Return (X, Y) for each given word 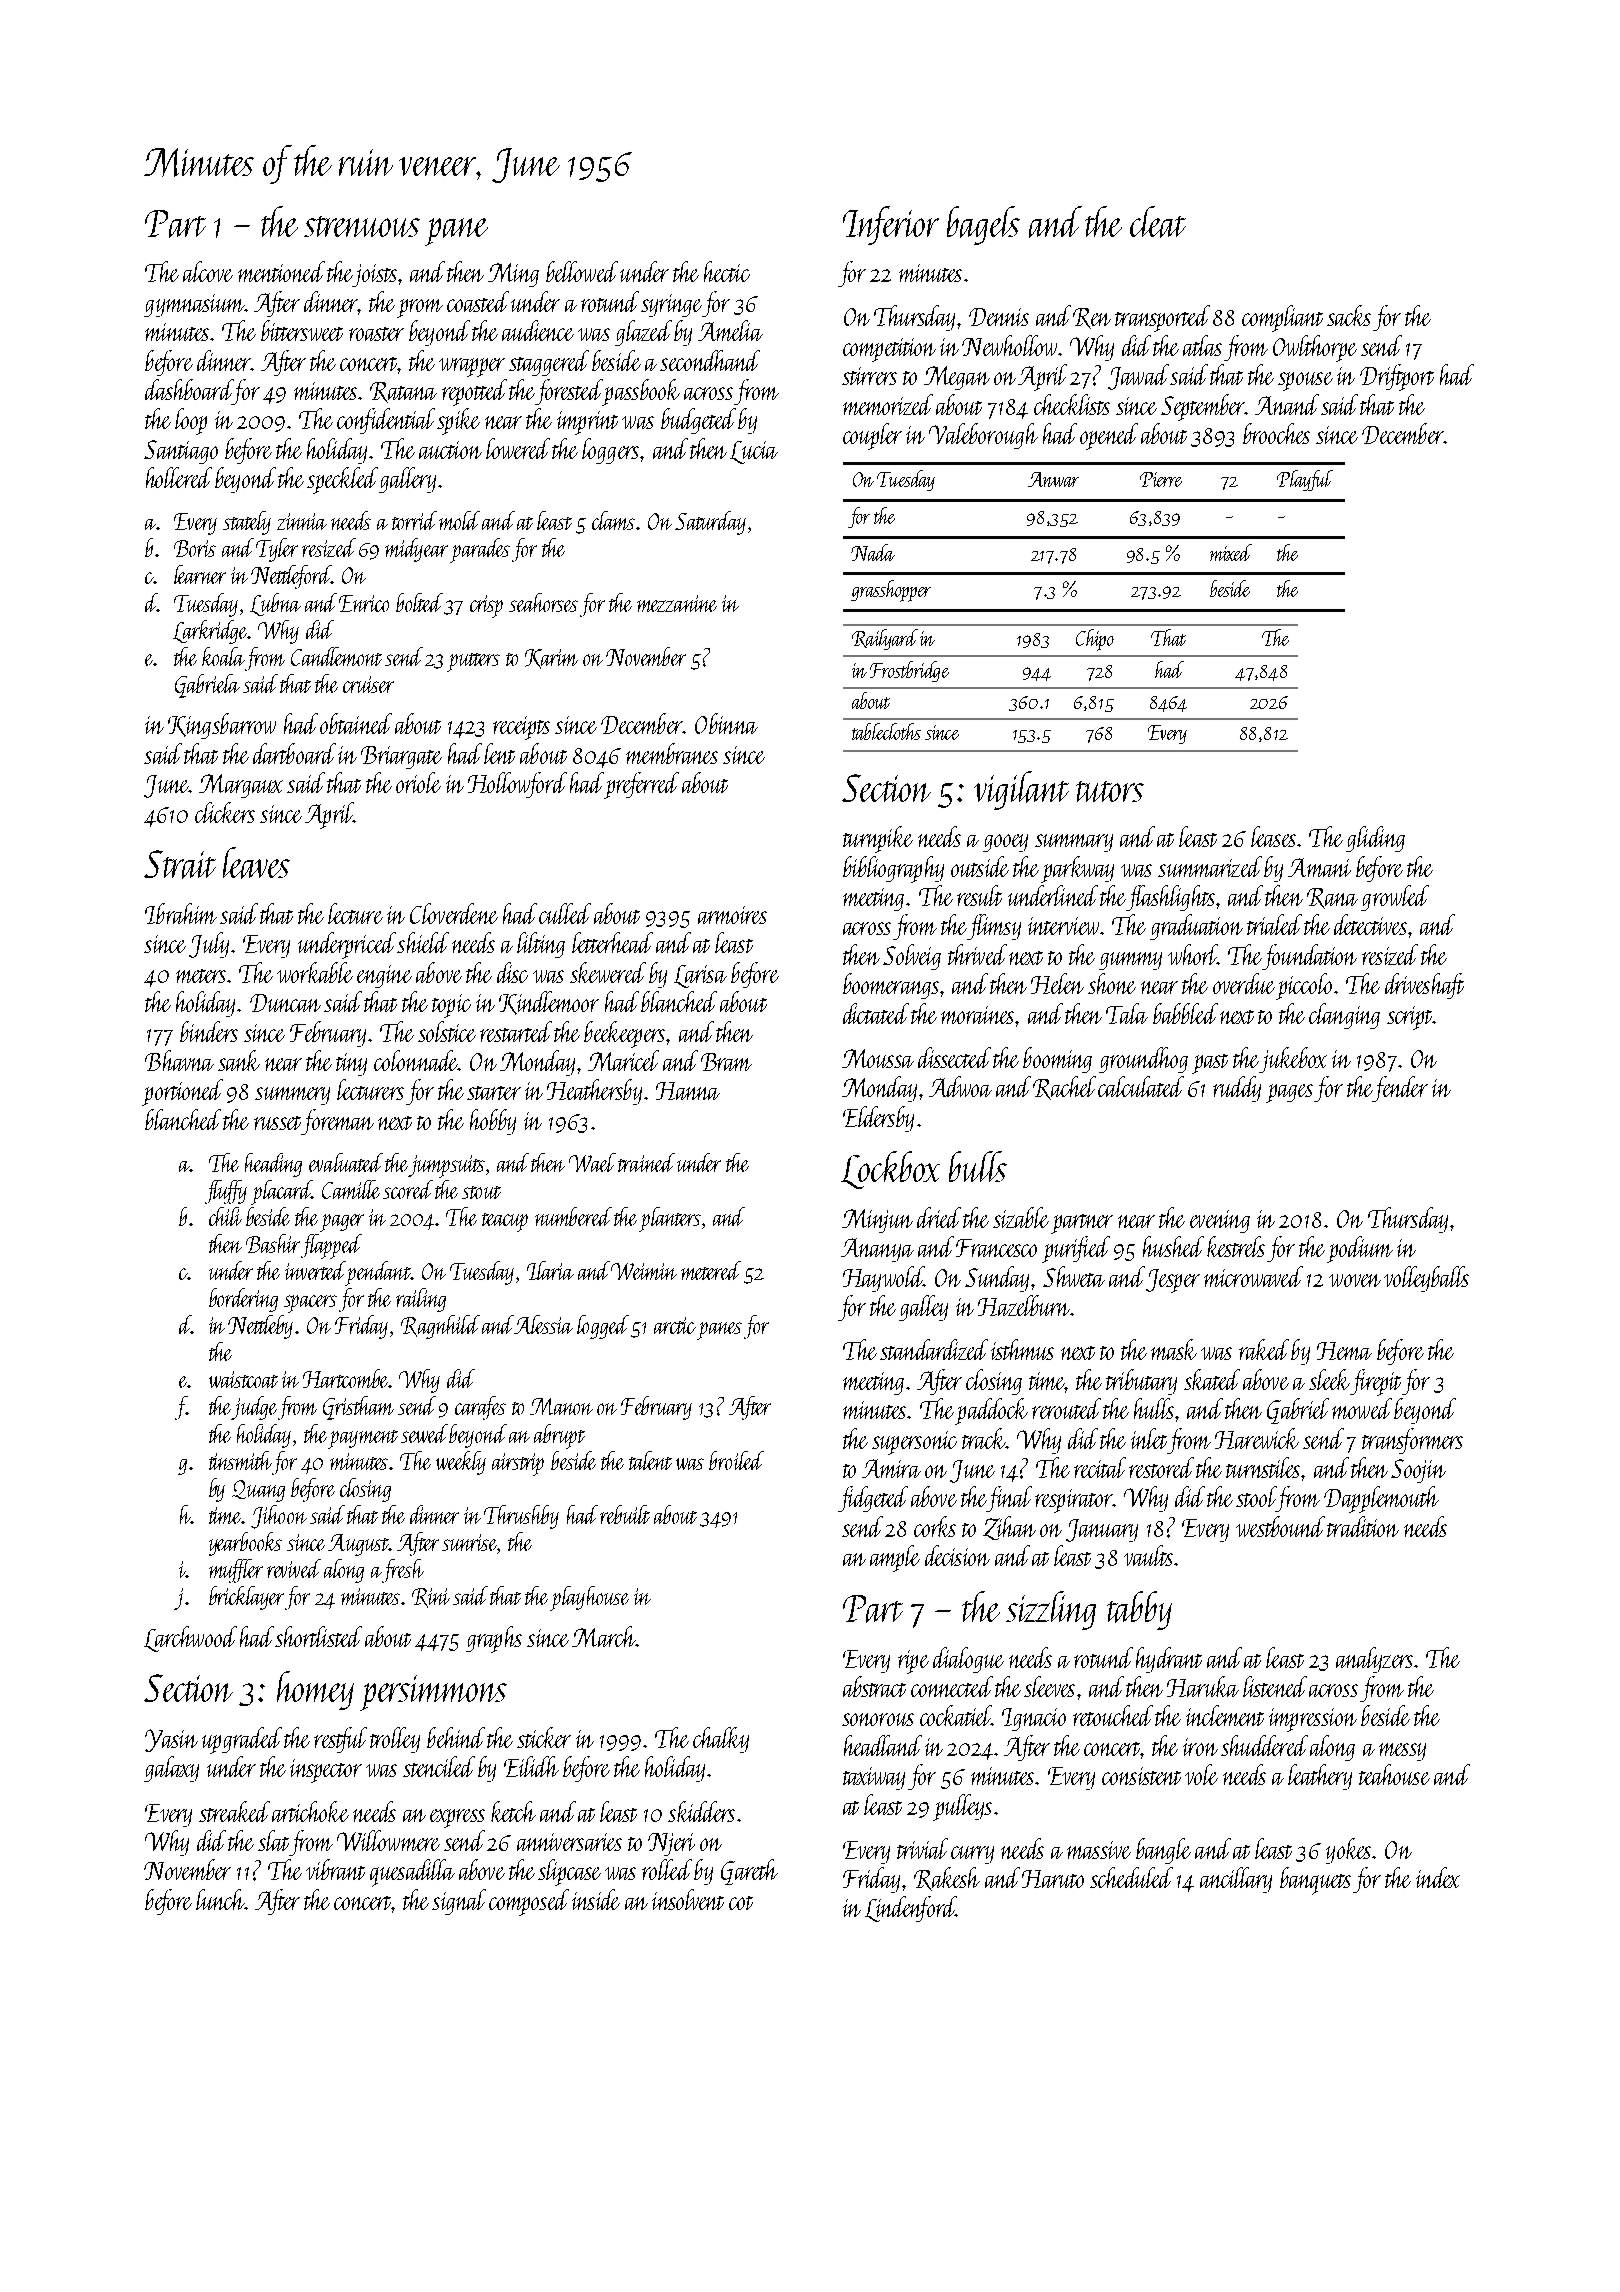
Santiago (181, 452)
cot (741, 1903)
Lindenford (910, 1909)
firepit (1375, 1382)
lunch (220, 1899)
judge (254, 1408)
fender (1400, 1089)
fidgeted (873, 1499)
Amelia (730, 330)
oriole (418, 782)
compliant (1282, 318)
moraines (977, 1015)
